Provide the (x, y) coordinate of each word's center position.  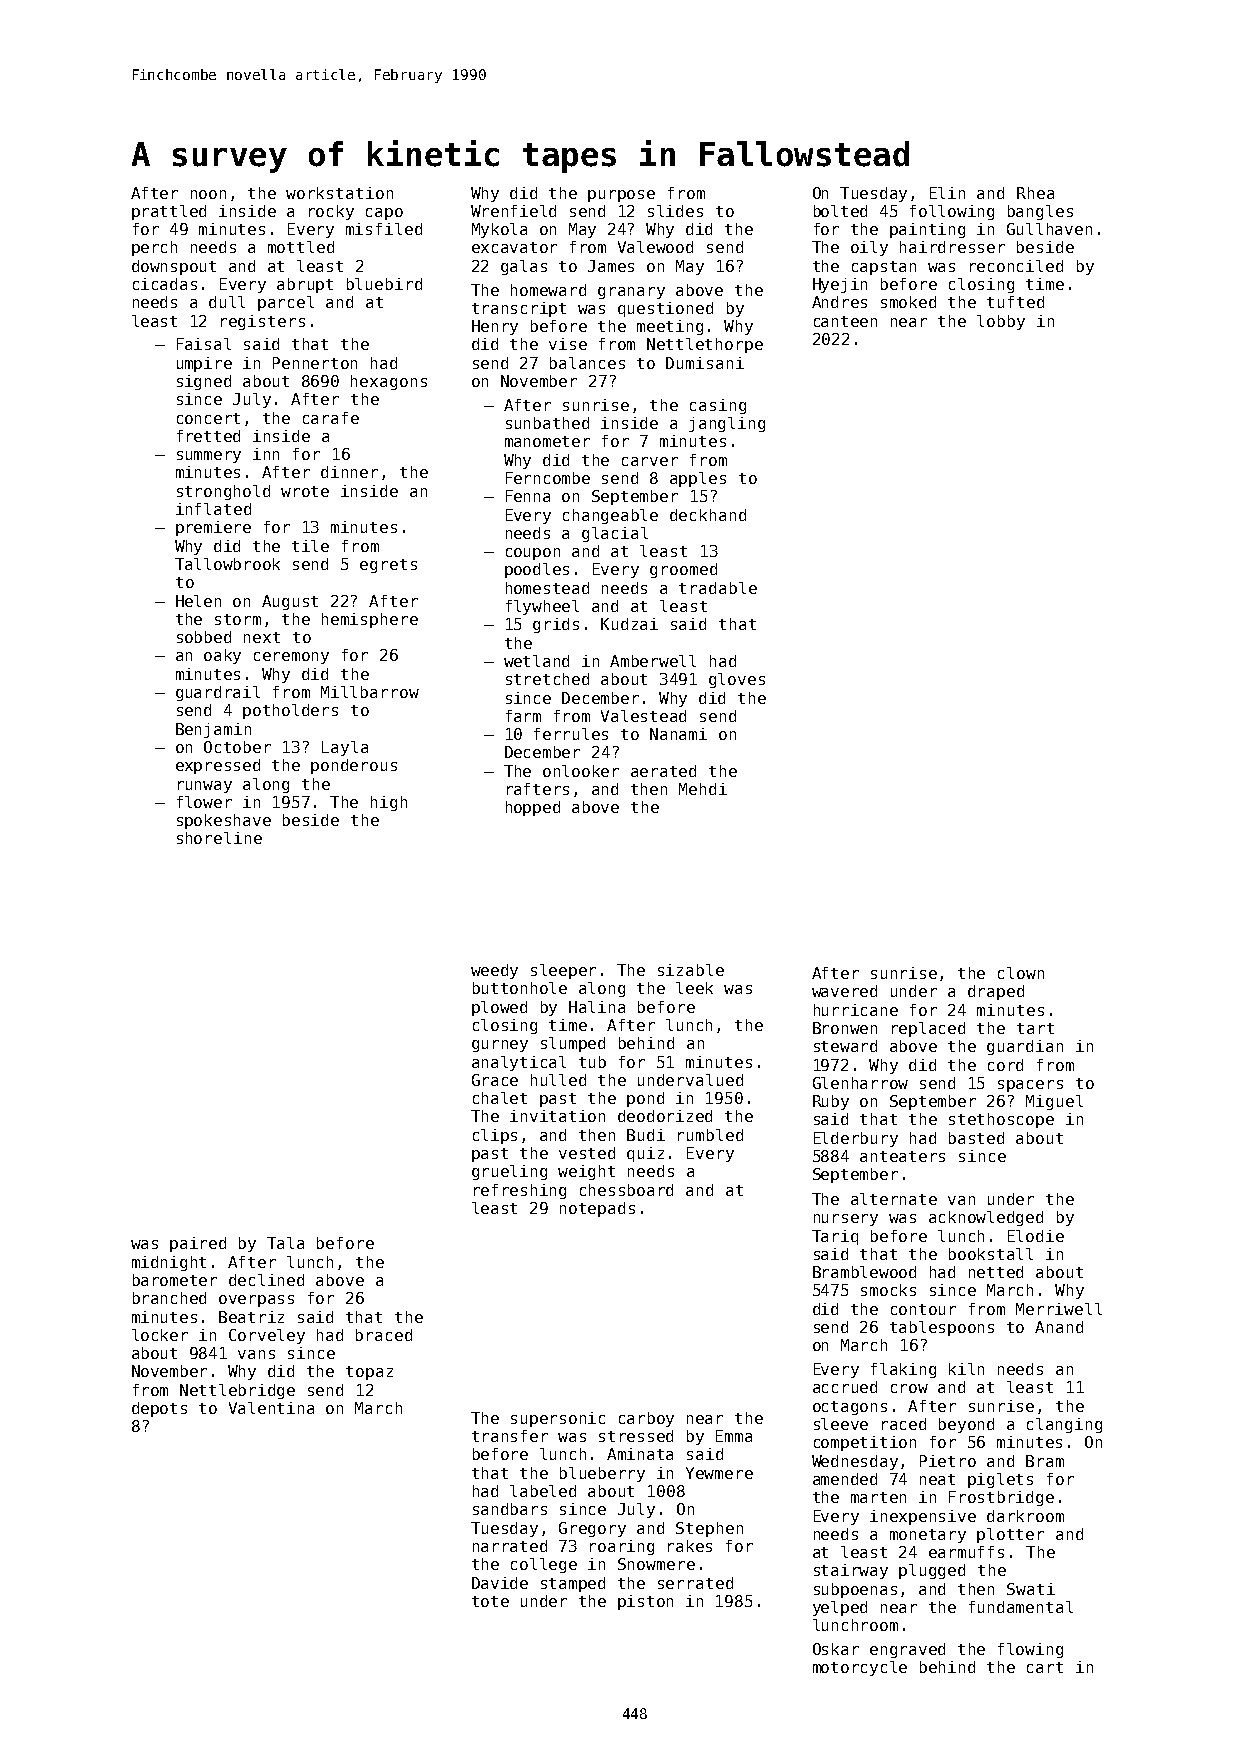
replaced (928, 1029)
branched (169, 1298)
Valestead (643, 716)
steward (845, 1046)
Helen (198, 601)
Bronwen (845, 1028)
